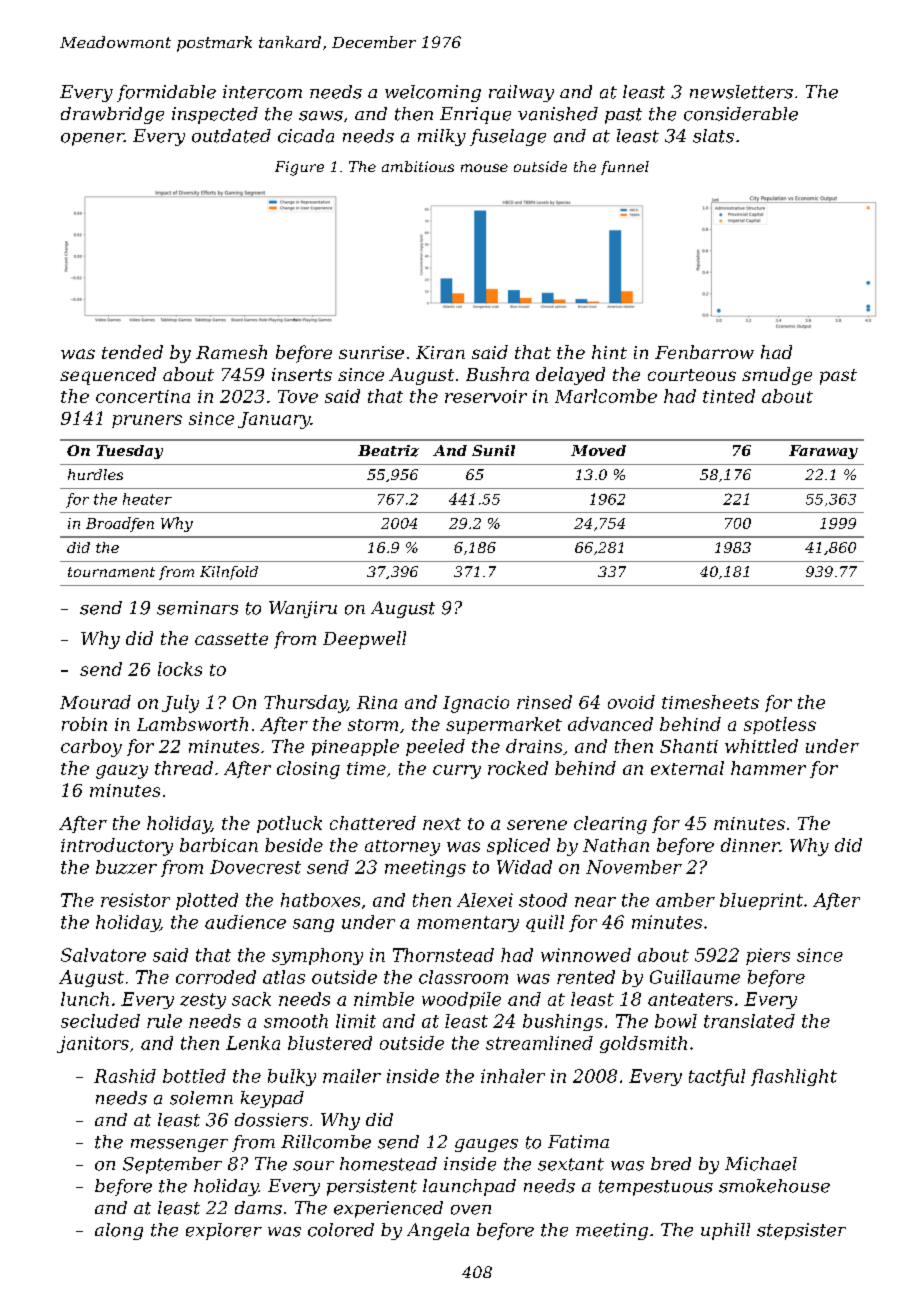 This screenshot has width=924, height=1308. I want to click on translated, so click(749, 1021).
